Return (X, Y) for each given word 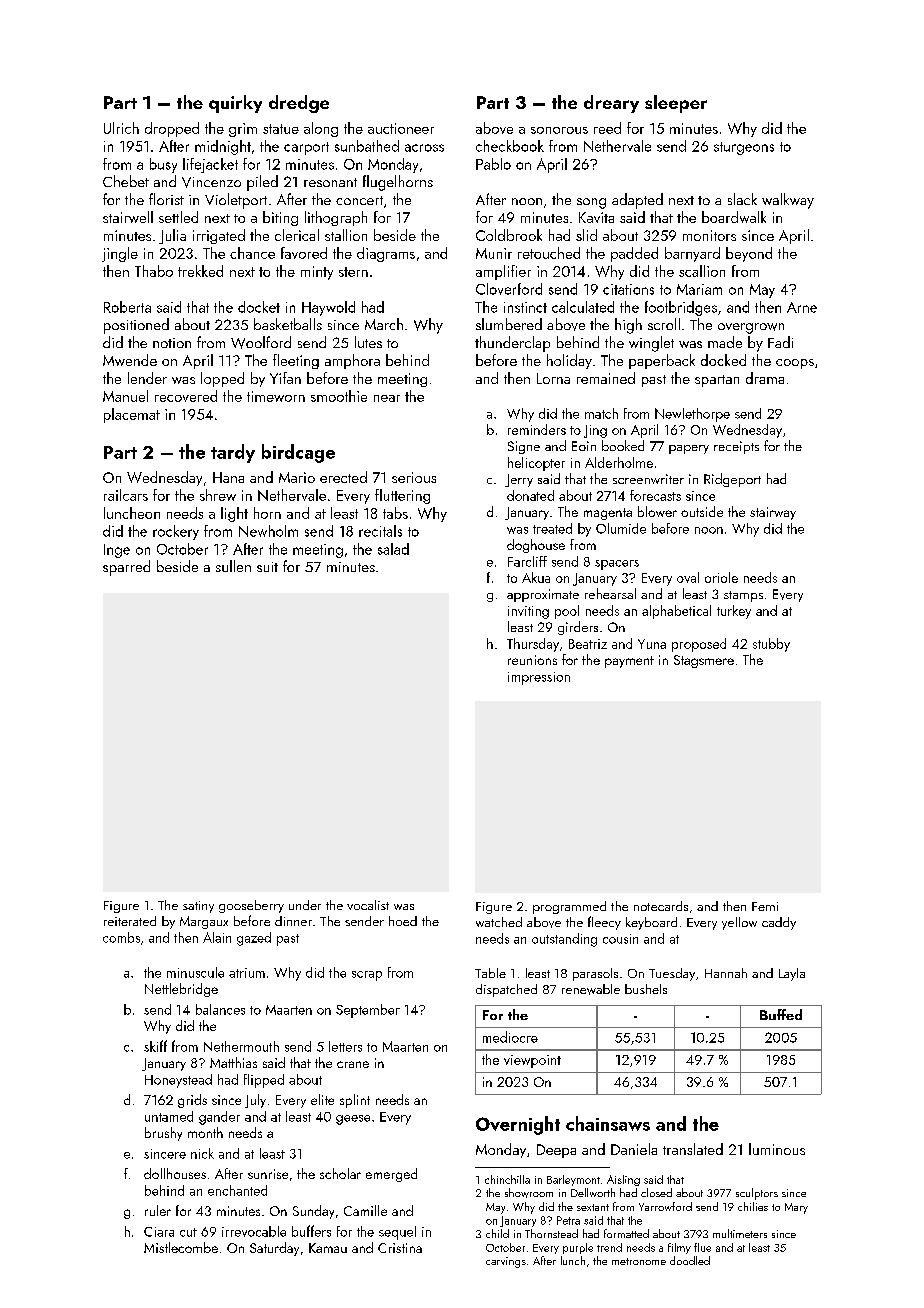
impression (539, 678)
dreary (611, 104)
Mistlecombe (181, 1247)
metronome (639, 1261)
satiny (198, 907)
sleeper (676, 104)
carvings (506, 1262)
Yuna (652, 644)
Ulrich (121, 128)
